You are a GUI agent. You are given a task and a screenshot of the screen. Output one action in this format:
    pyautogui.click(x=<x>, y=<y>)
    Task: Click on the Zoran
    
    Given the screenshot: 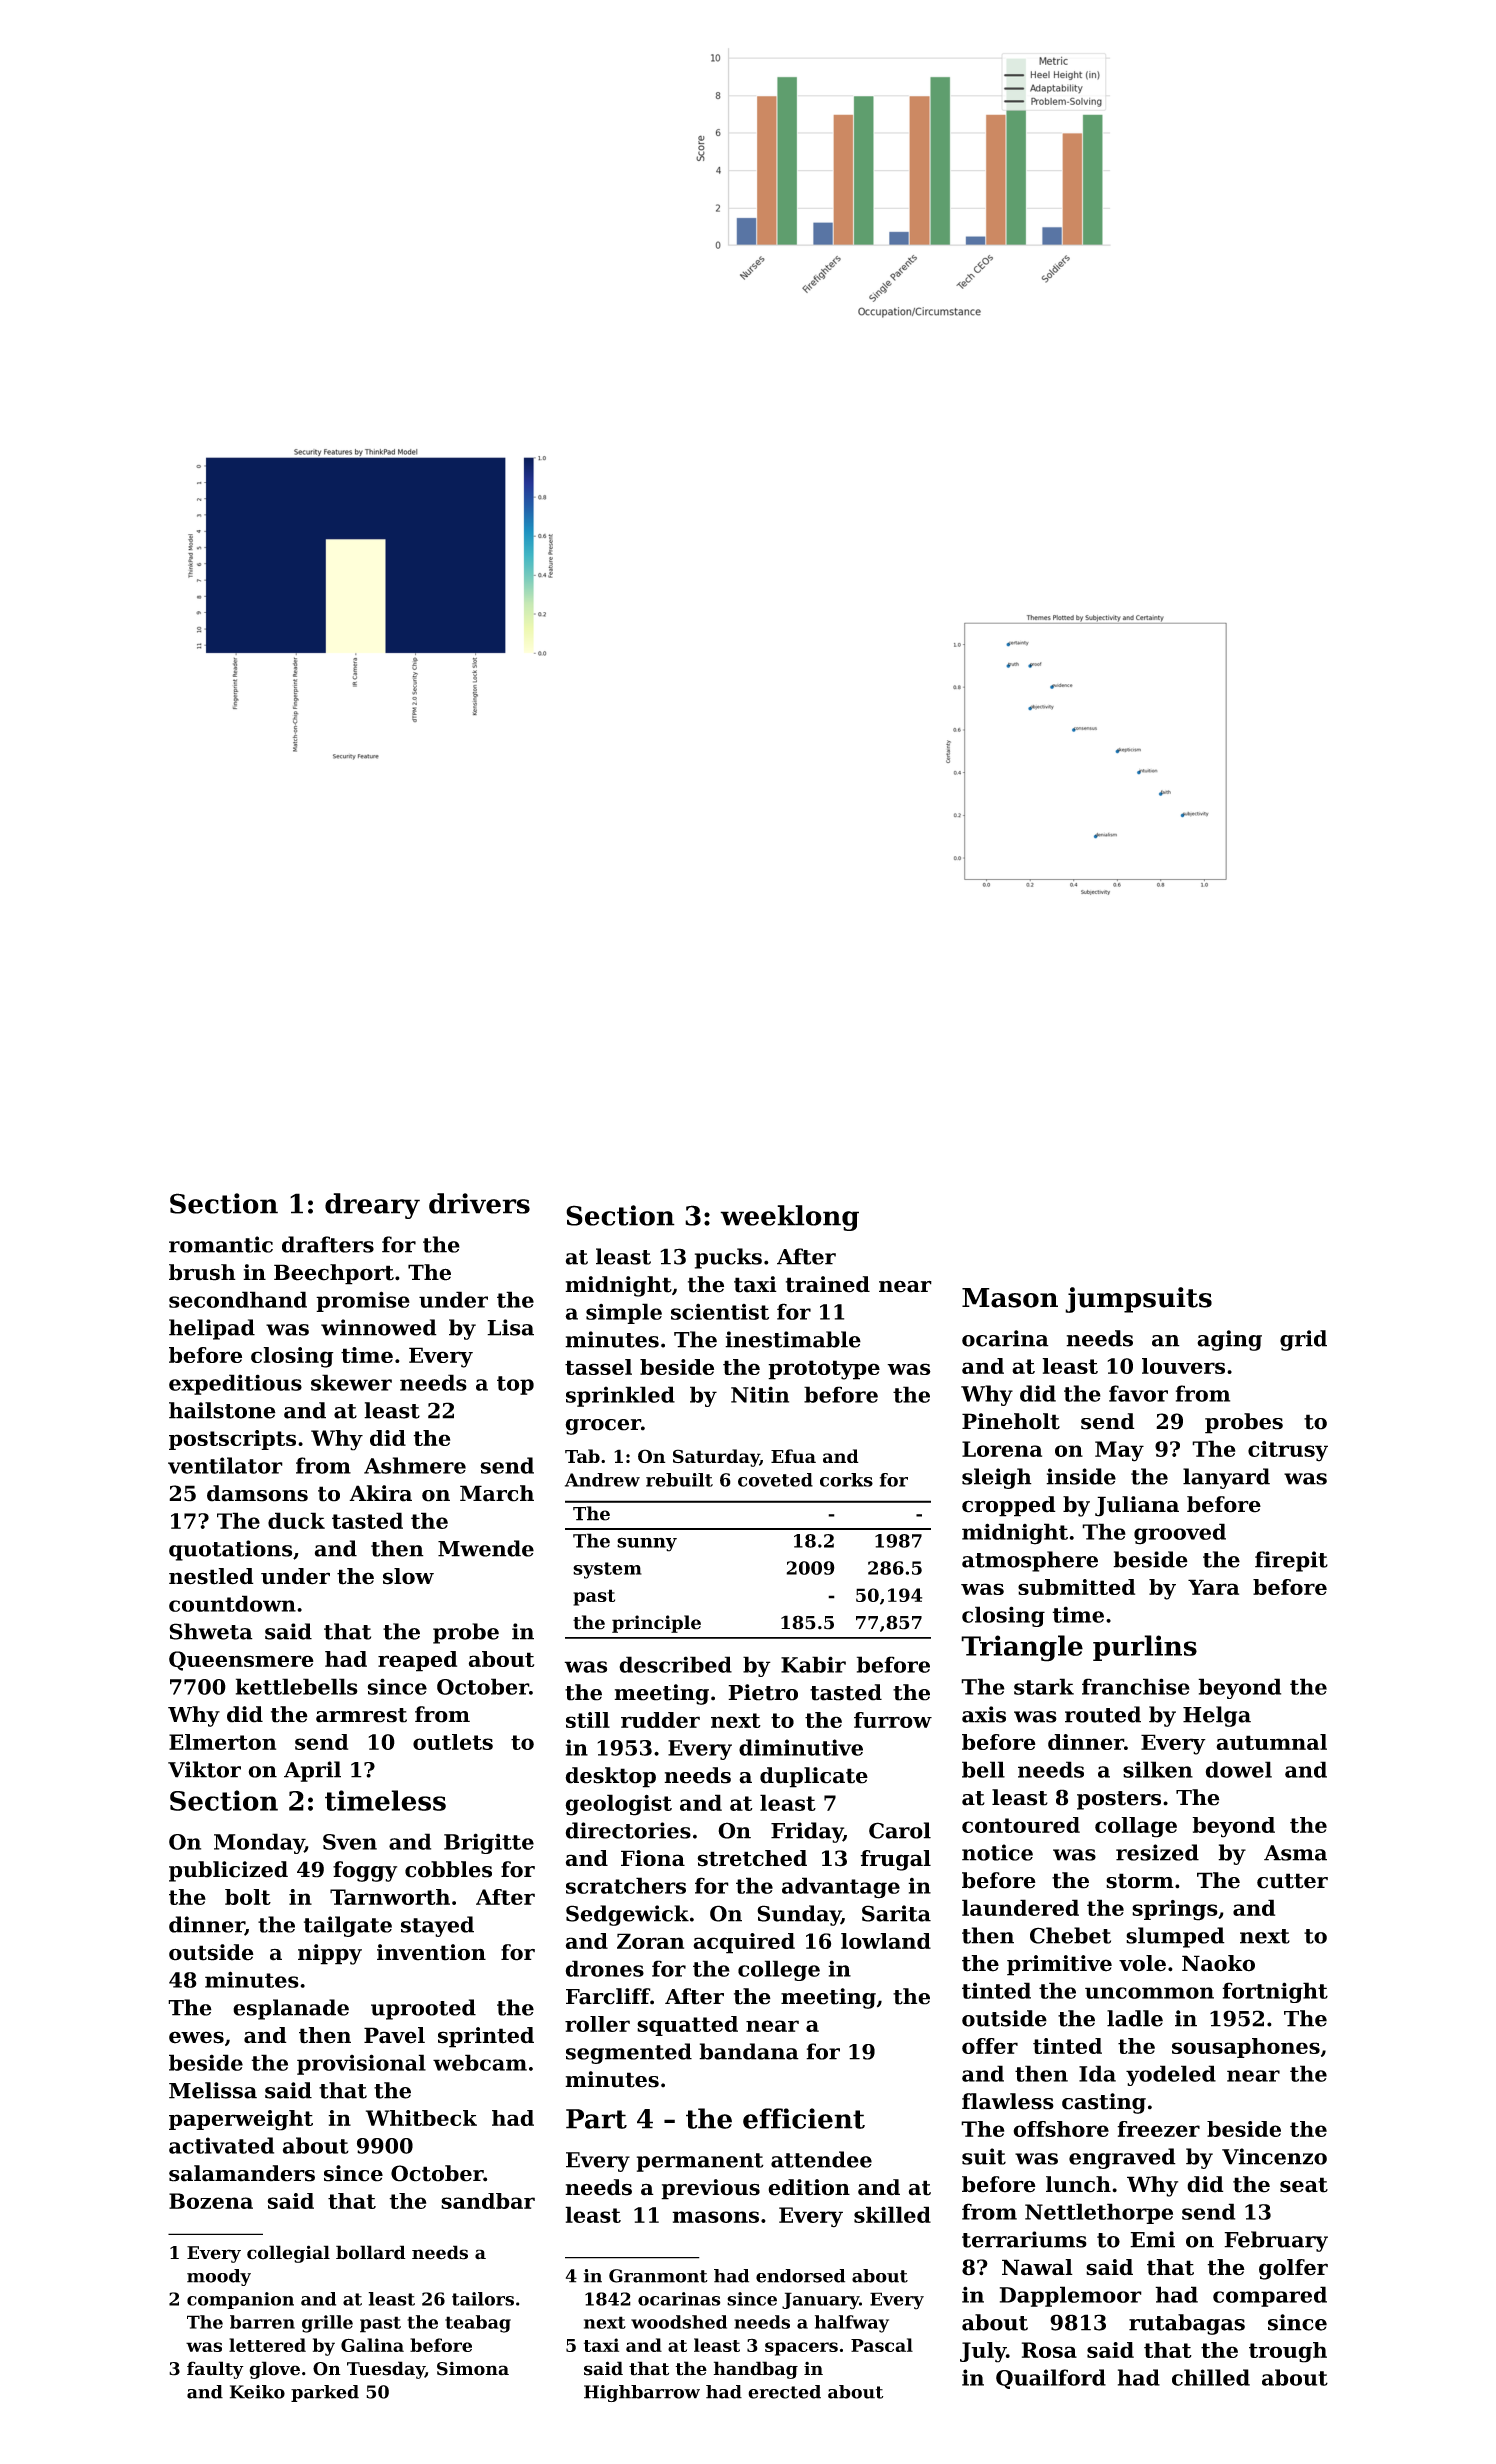 What is the action you would take?
    pyautogui.click(x=650, y=1941)
